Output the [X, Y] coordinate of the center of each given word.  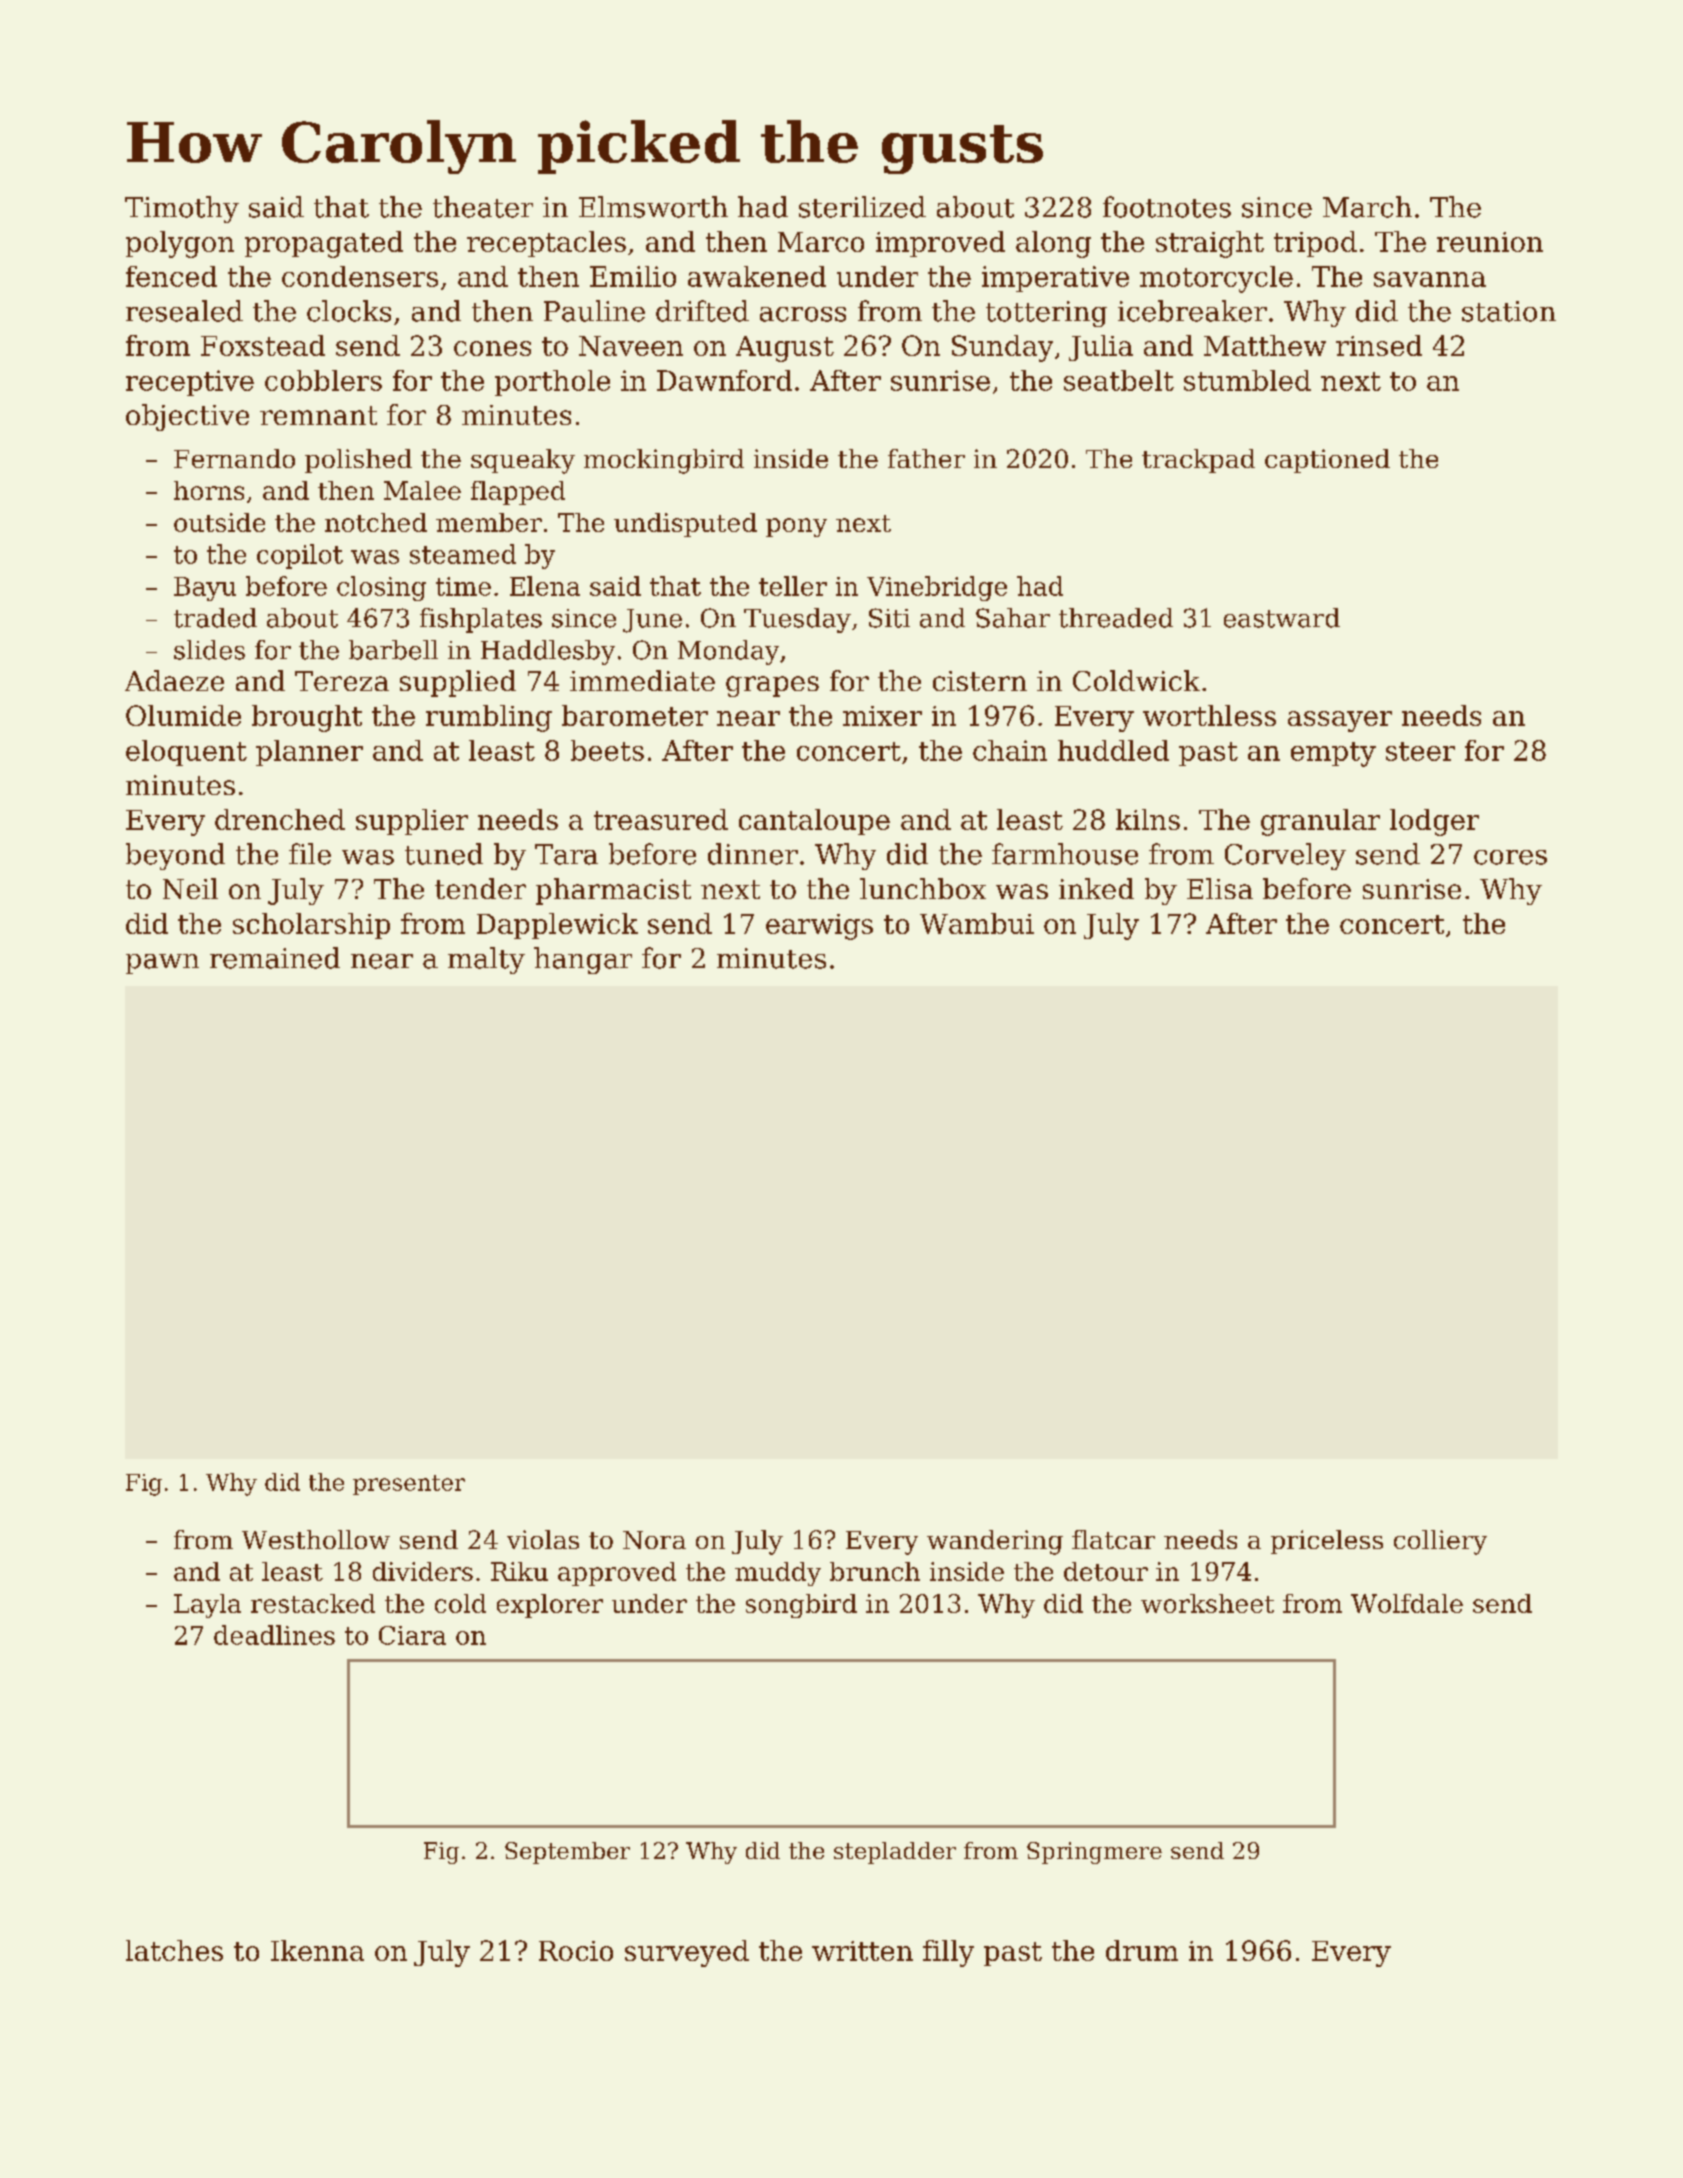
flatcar [1113, 1539]
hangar [583, 960]
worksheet [1207, 1603]
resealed [184, 311]
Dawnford [724, 380]
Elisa [1220, 888]
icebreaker [1192, 311]
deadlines [274, 1635]
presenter [409, 1485]
